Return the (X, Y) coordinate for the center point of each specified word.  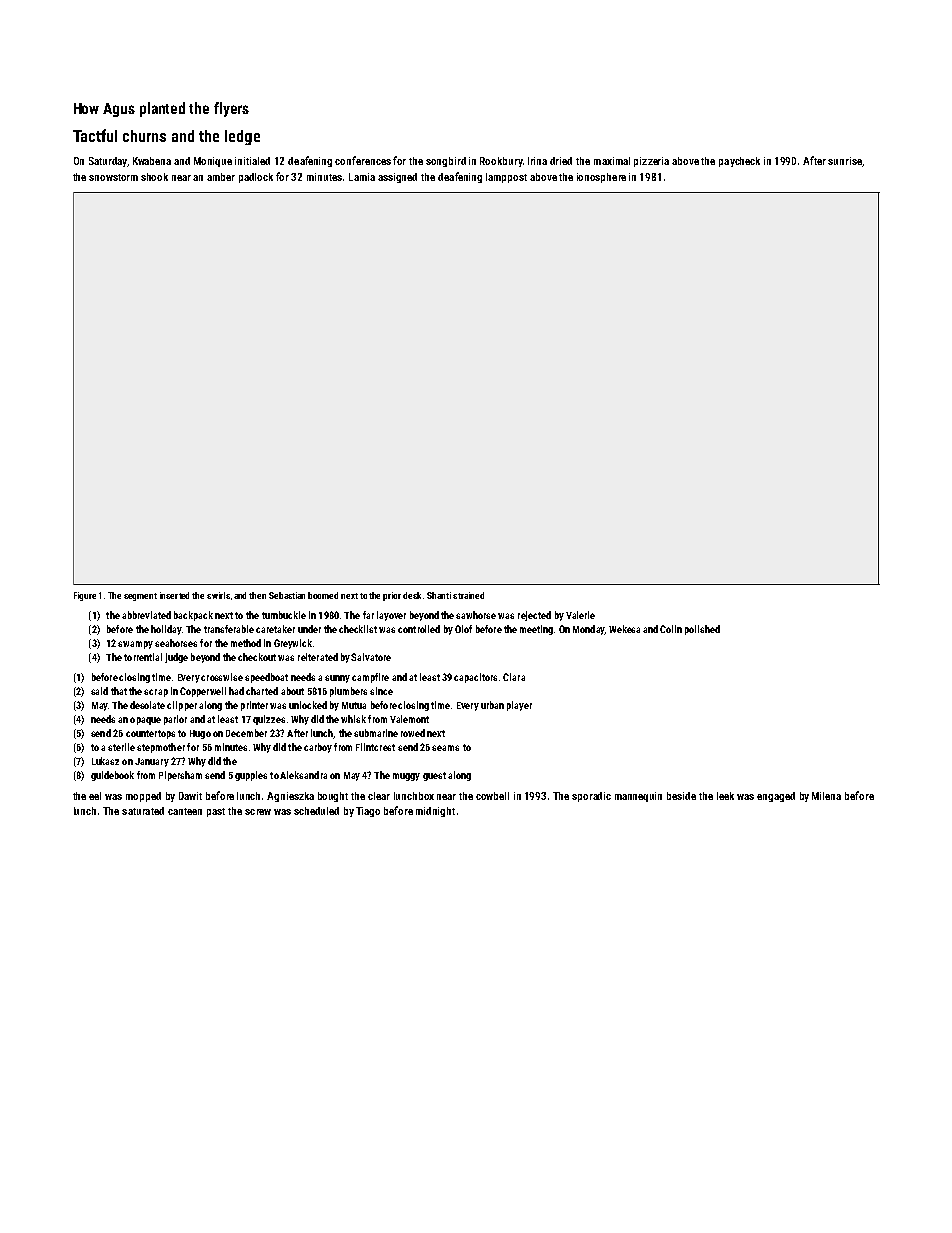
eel (95, 796)
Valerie (580, 615)
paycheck (739, 162)
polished (702, 630)
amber (221, 177)
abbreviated (146, 615)
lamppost (506, 178)
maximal (612, 161)
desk (412, 595)
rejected (534, 616)
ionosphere (601, 178)
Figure (85, 596)
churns (144, 136)
